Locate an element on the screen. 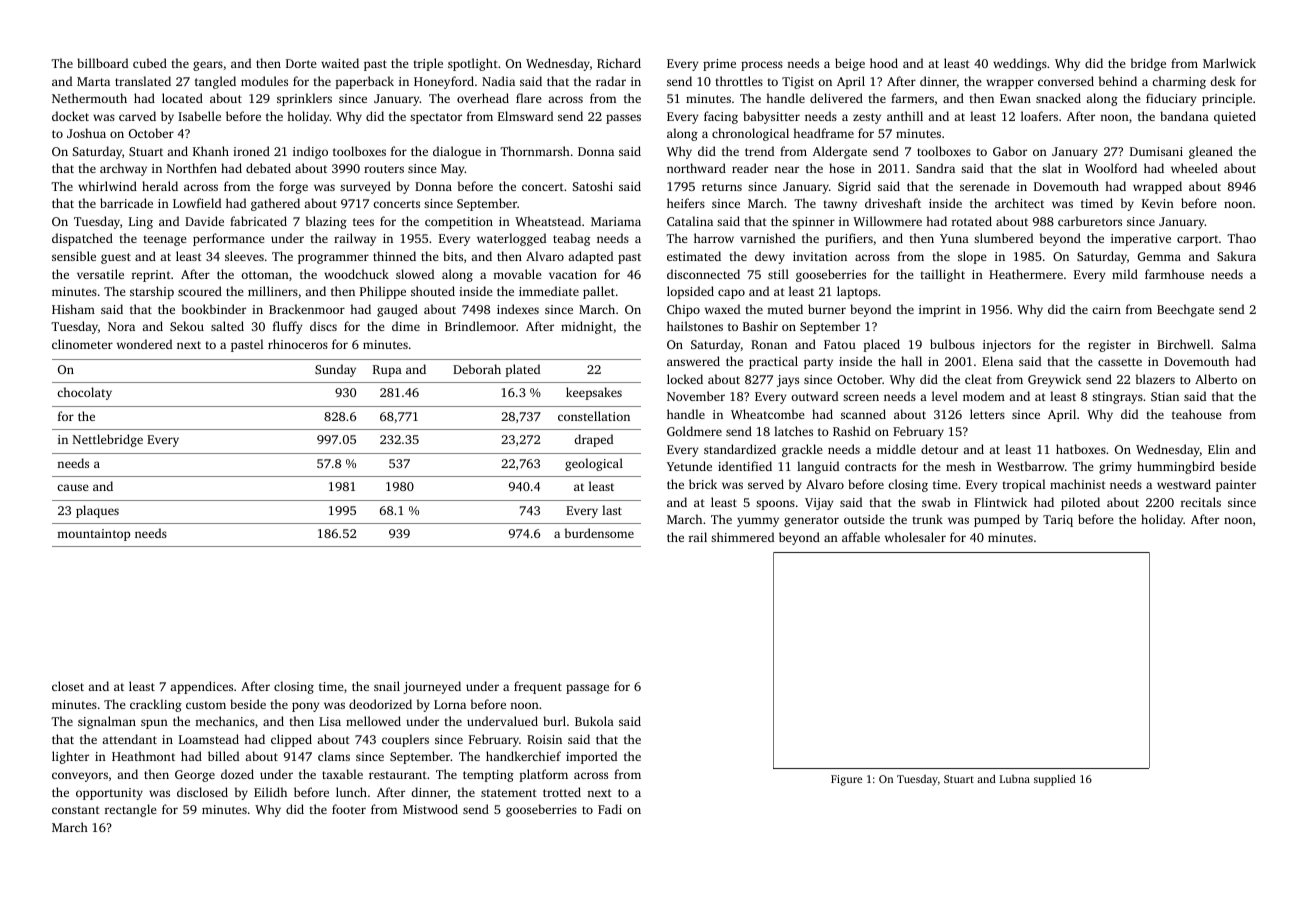 The image size is (1308, 924). letters is located at coordinates (987, 414).
